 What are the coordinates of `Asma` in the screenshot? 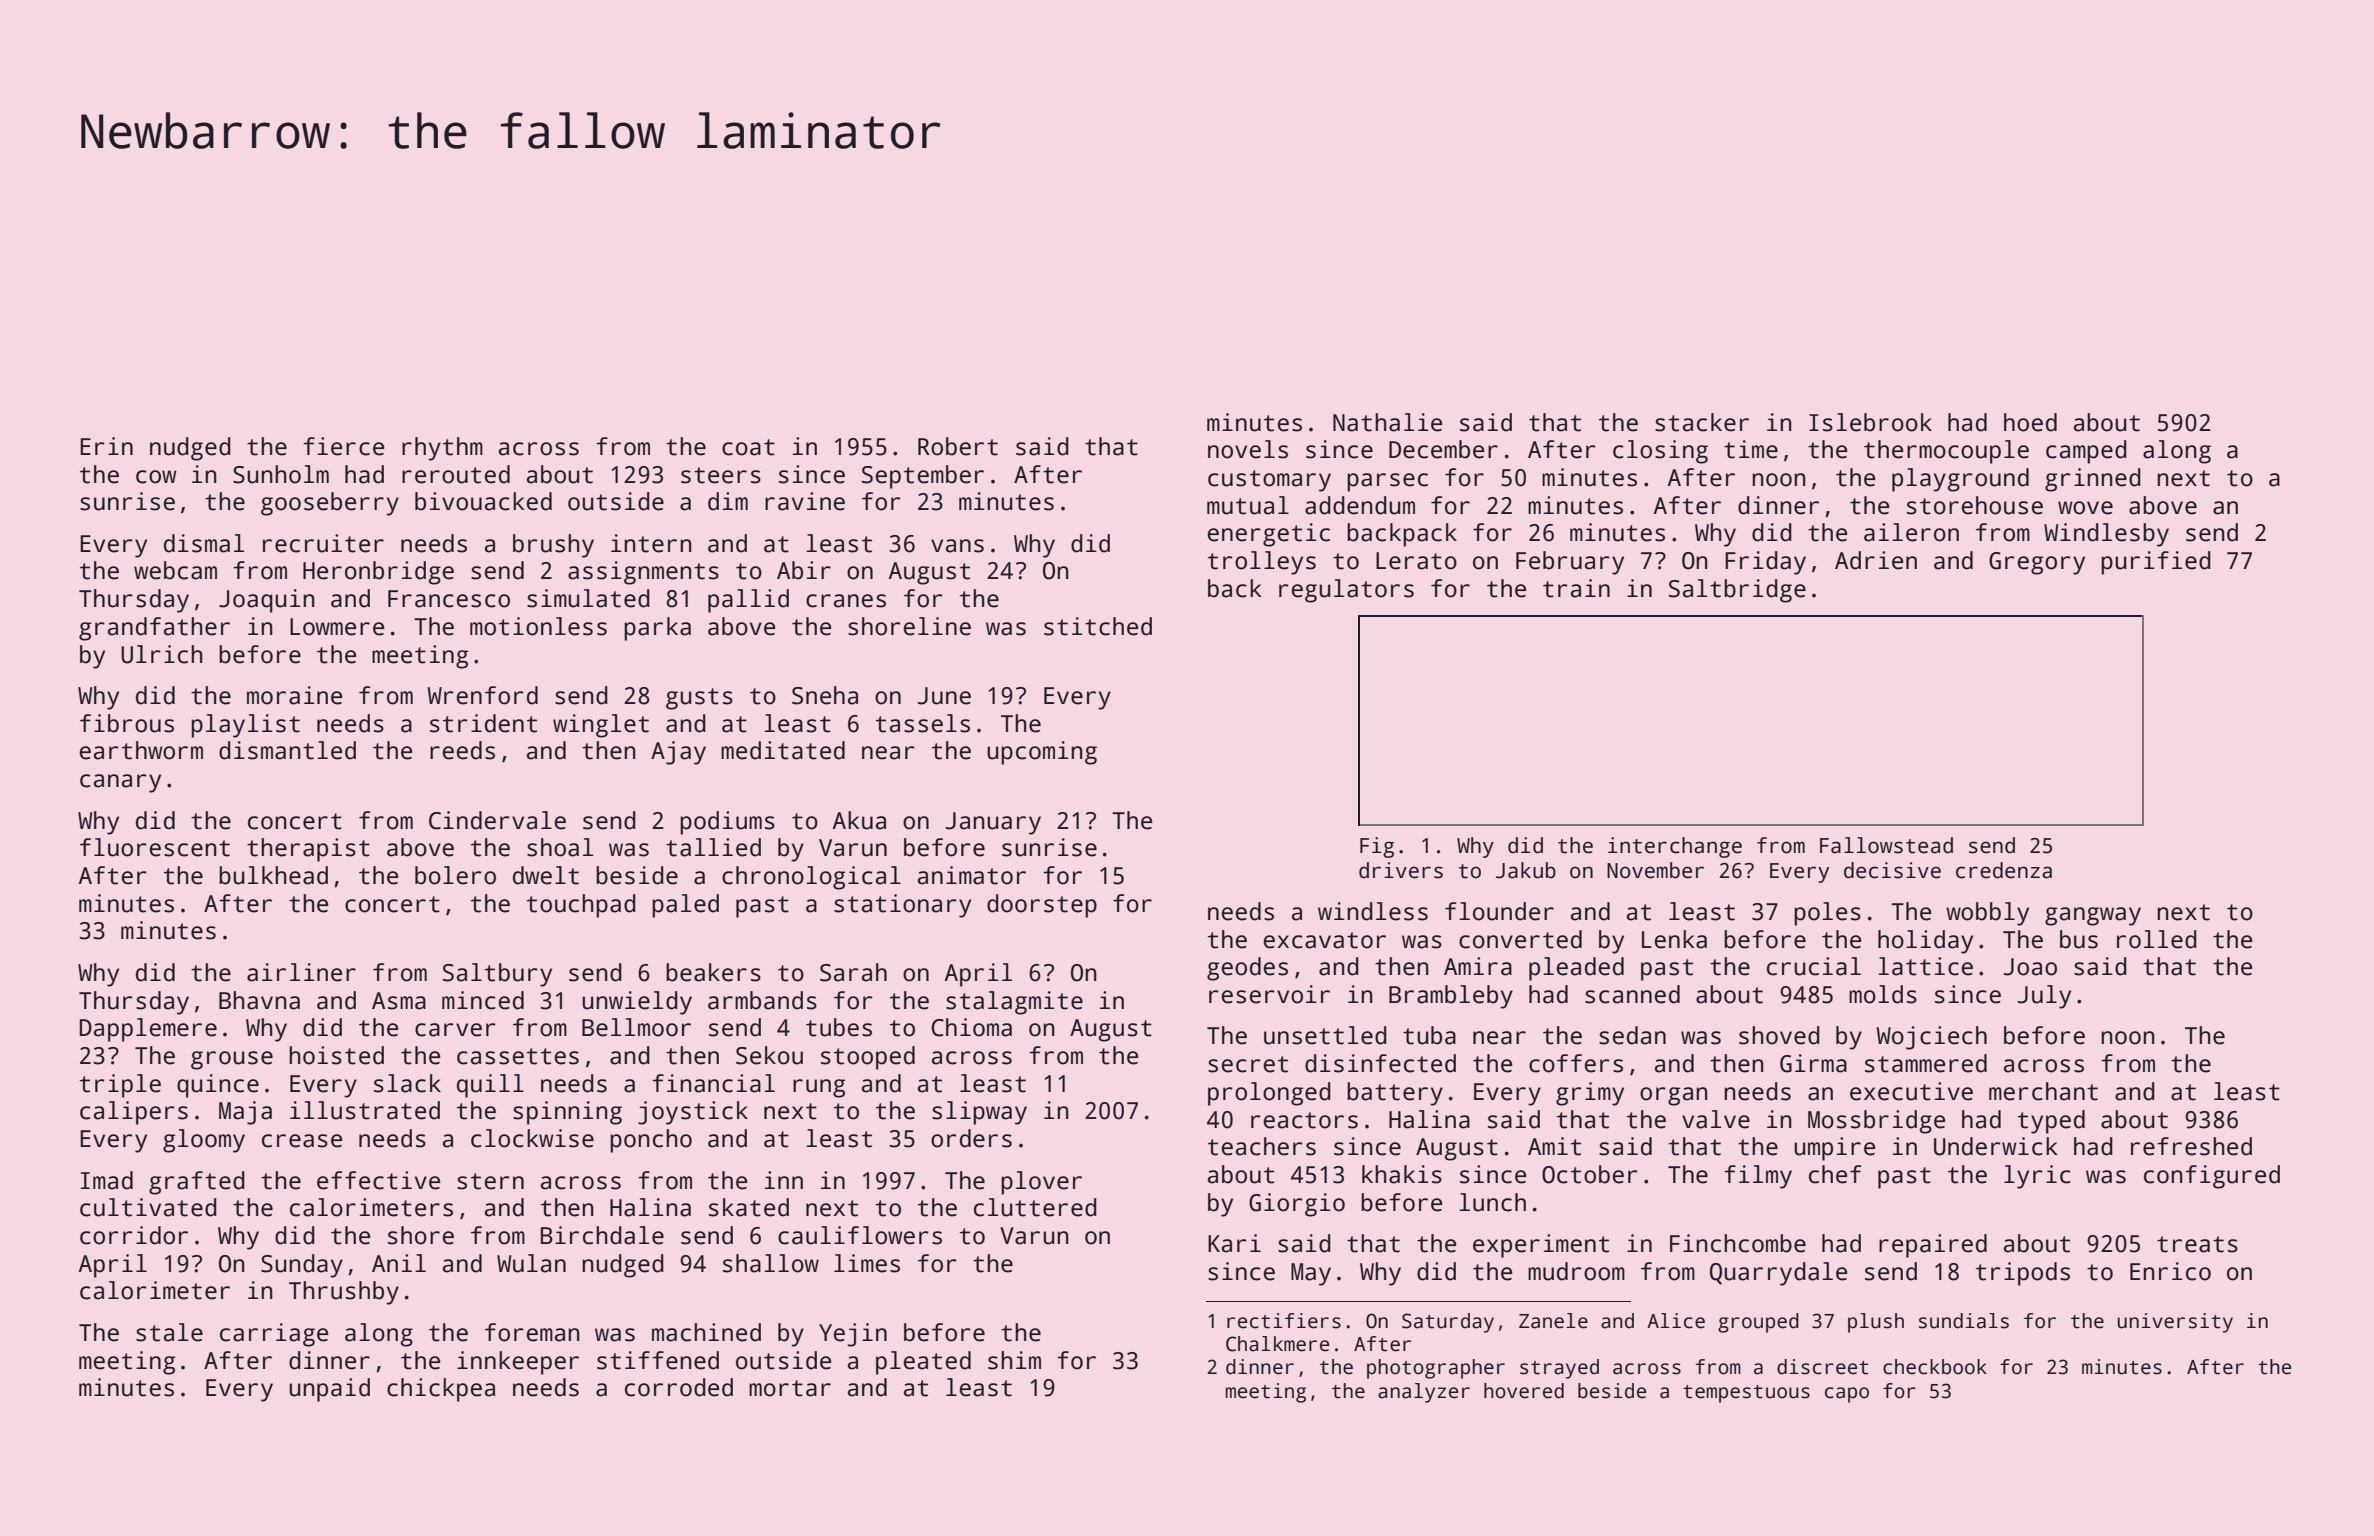 It's located at (399, 1001).
